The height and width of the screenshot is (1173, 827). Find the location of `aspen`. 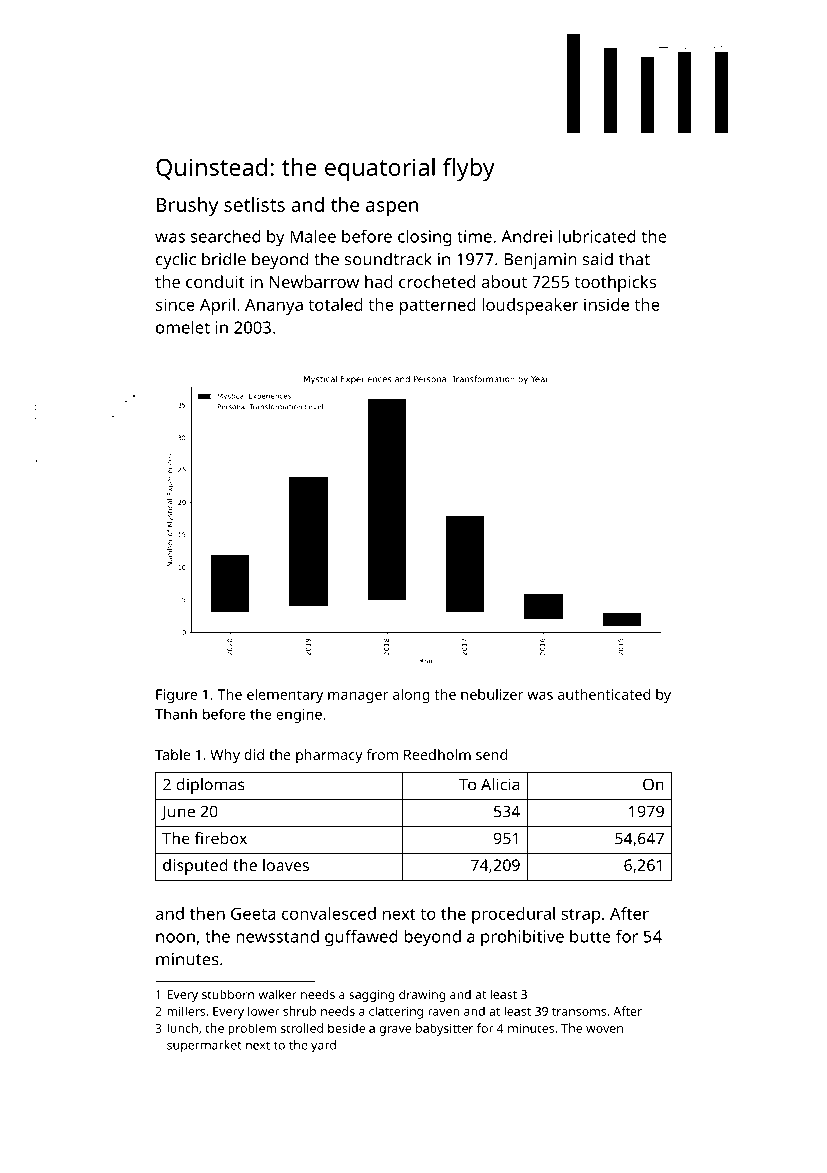

aspen is located at coordinates (392, 209).
